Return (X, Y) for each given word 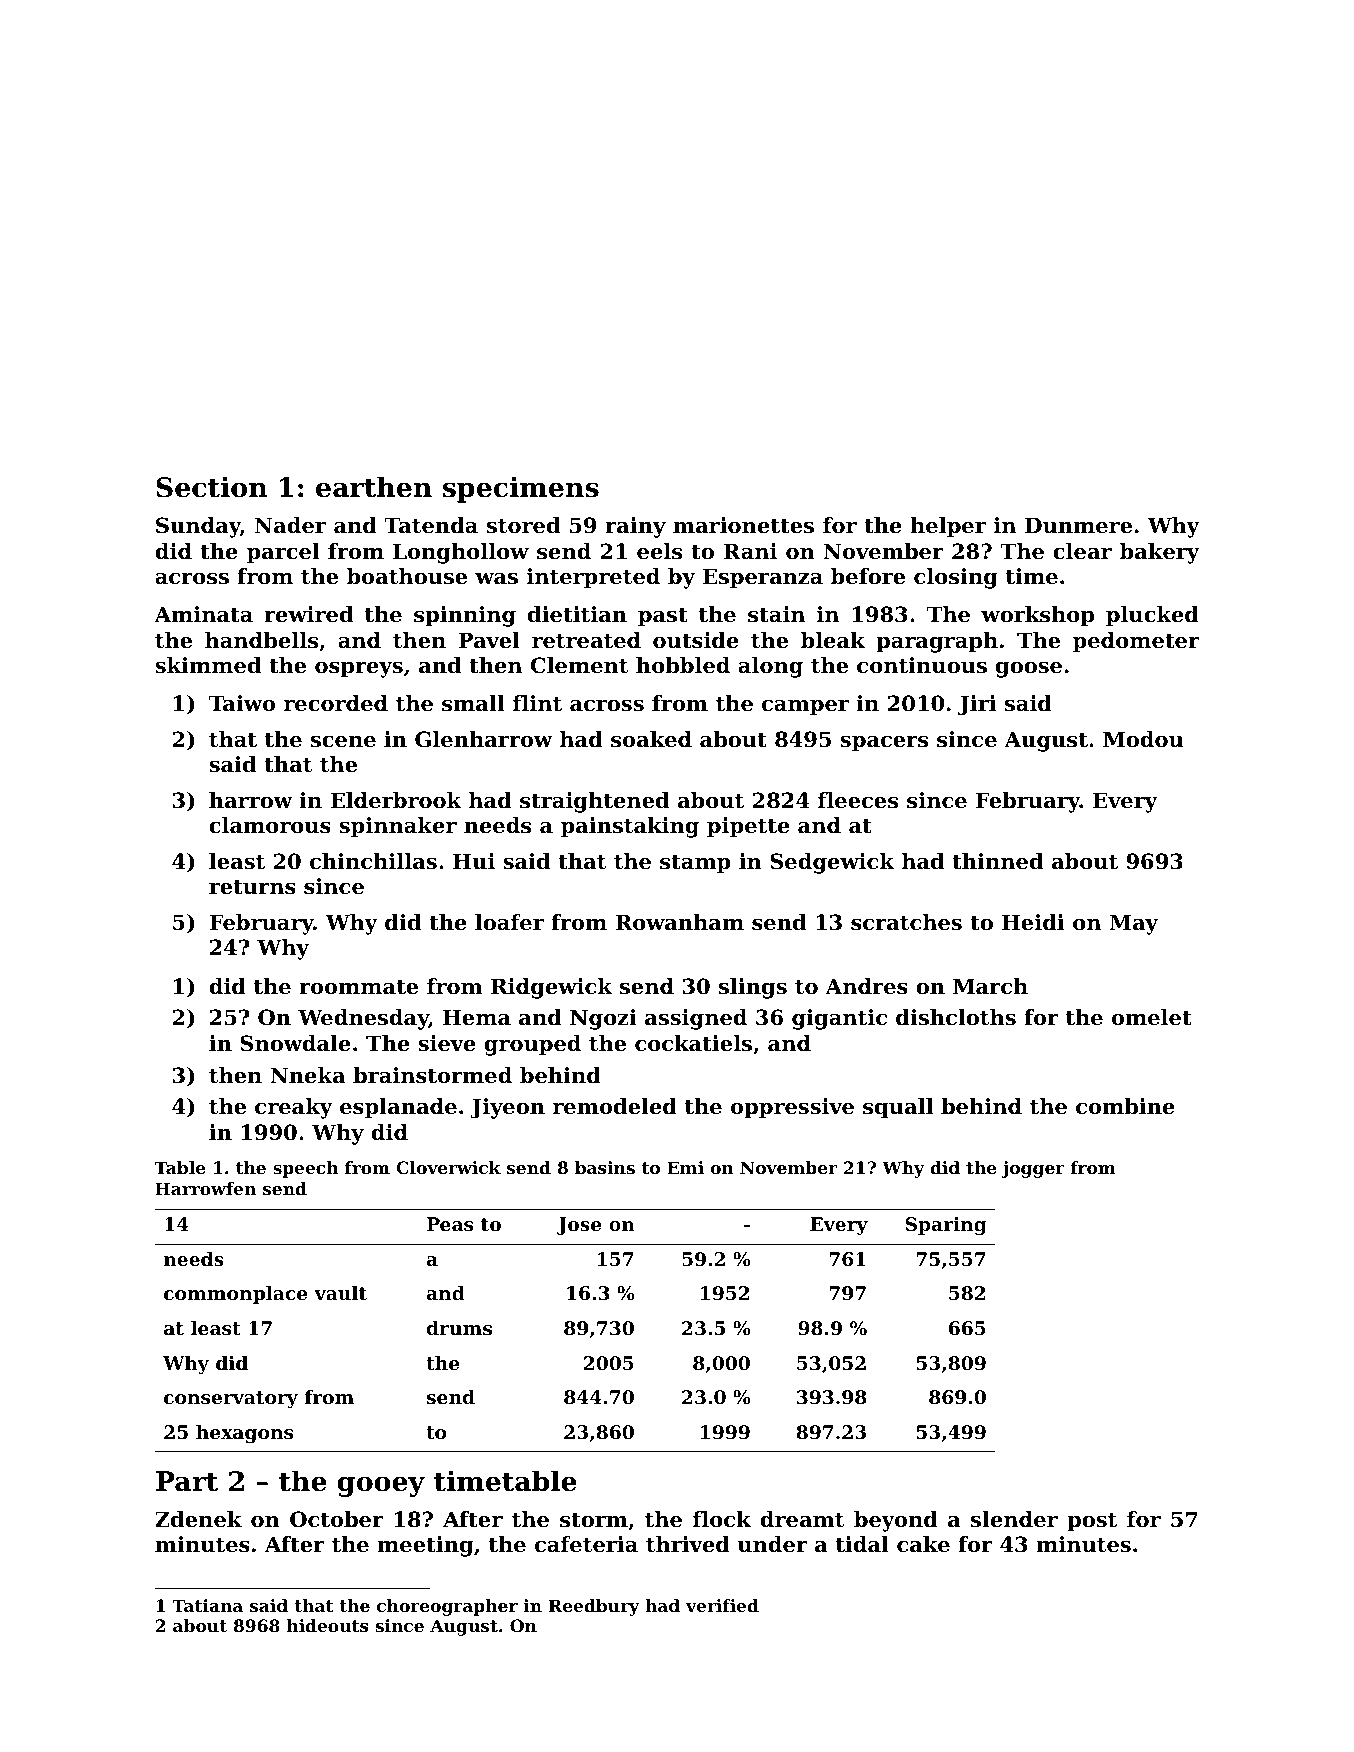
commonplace (235, 1295)
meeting (425, 1546)
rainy (635, 527)
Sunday (198, 527)
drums (459, 1328)
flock (722, 1519)
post (1092, 1522)
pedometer (1136, 642)
